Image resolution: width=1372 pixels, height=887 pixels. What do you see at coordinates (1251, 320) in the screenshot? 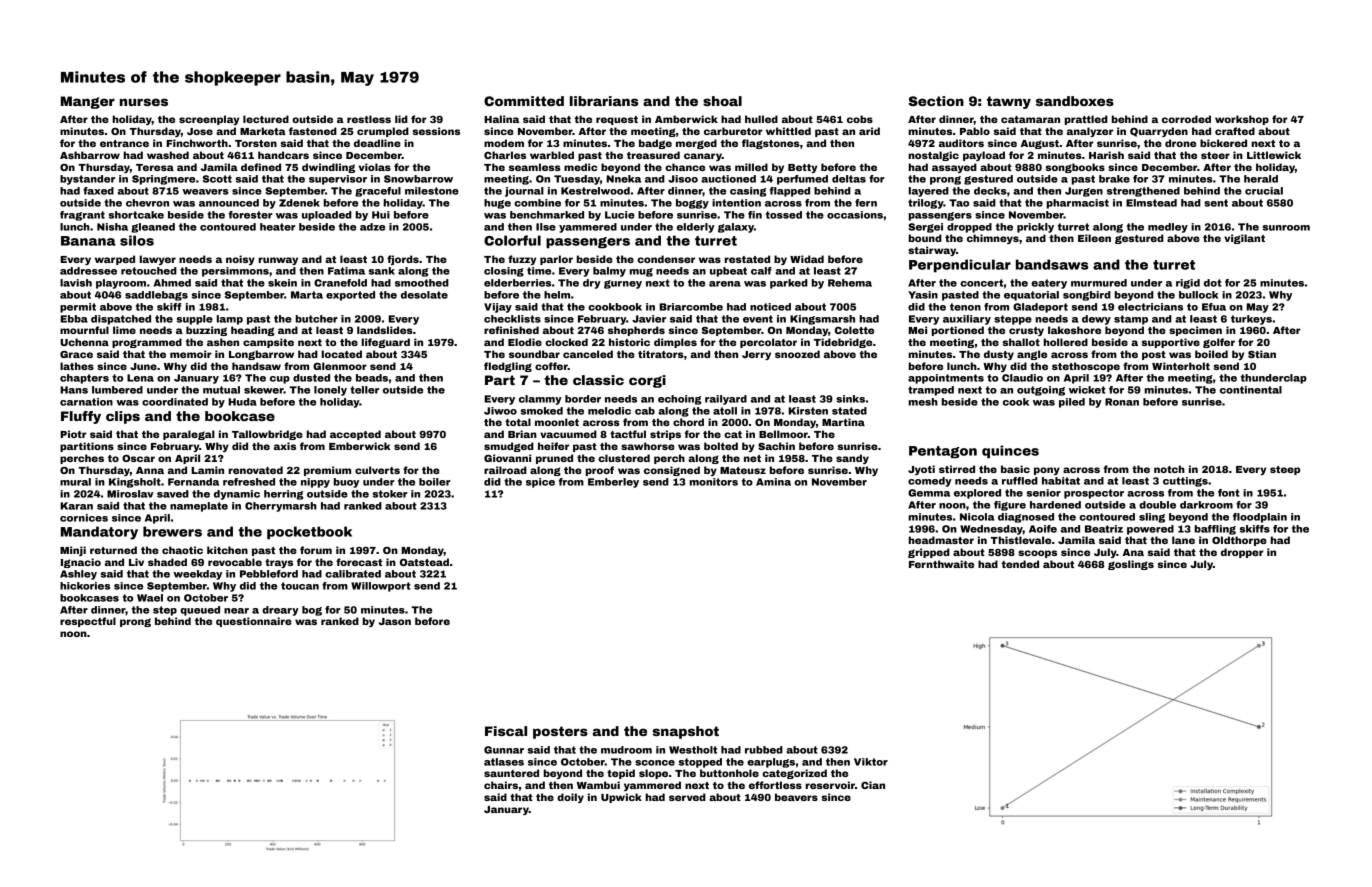
I see `turkeys` at bounding box center [1251, 320].
